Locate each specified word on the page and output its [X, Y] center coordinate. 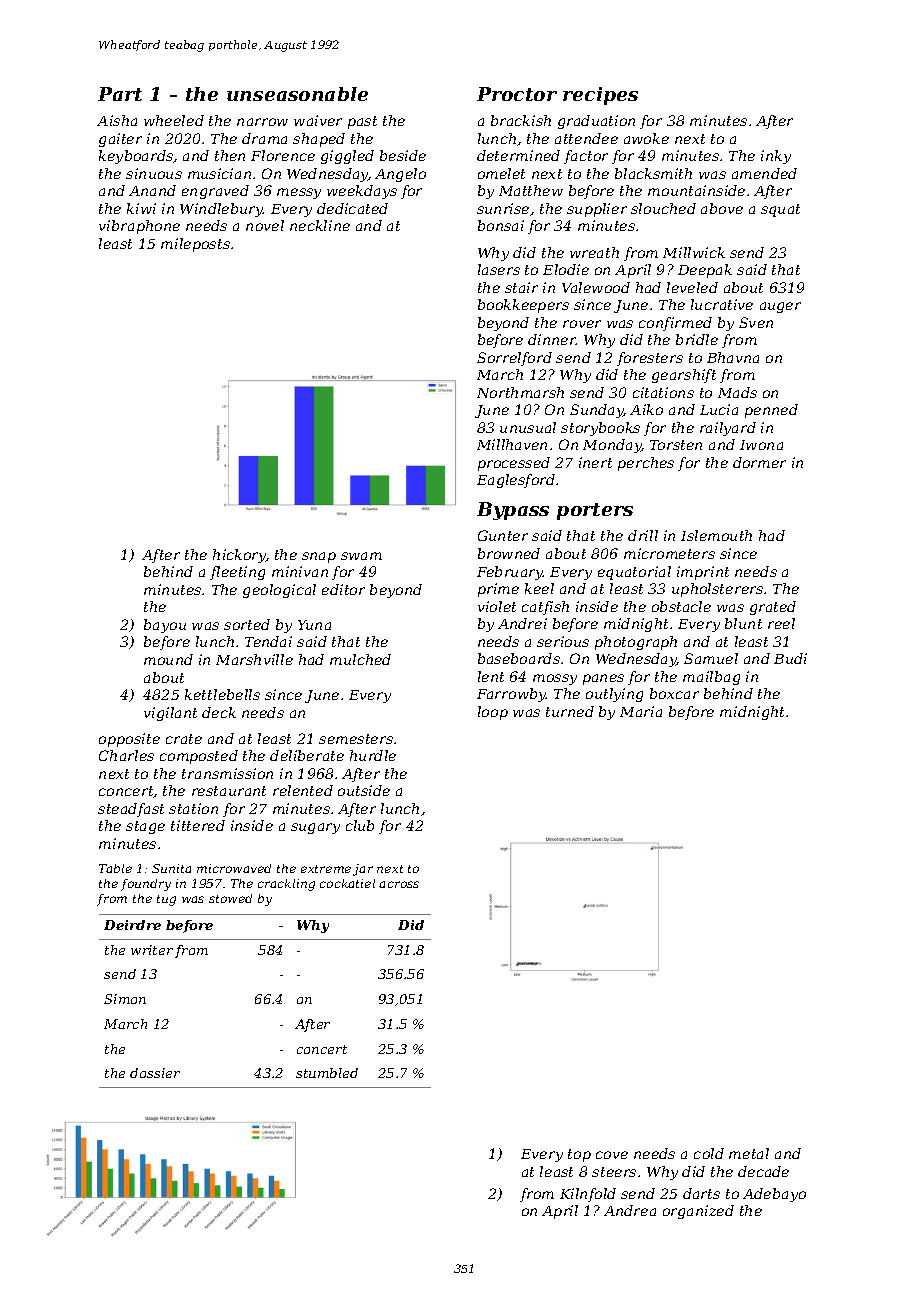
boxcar [674, 693]
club [360, 825]
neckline [320, 225]
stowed [230, 898]
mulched [360, 659]
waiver [318, 120]
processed [514, 464]
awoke [646, 138]
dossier [155, 1073]
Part [120, 94]
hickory [239, 556]
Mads [737, 392]
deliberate [307, 755]
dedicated [352, 208]
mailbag [711, 678]
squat [780, 210]
